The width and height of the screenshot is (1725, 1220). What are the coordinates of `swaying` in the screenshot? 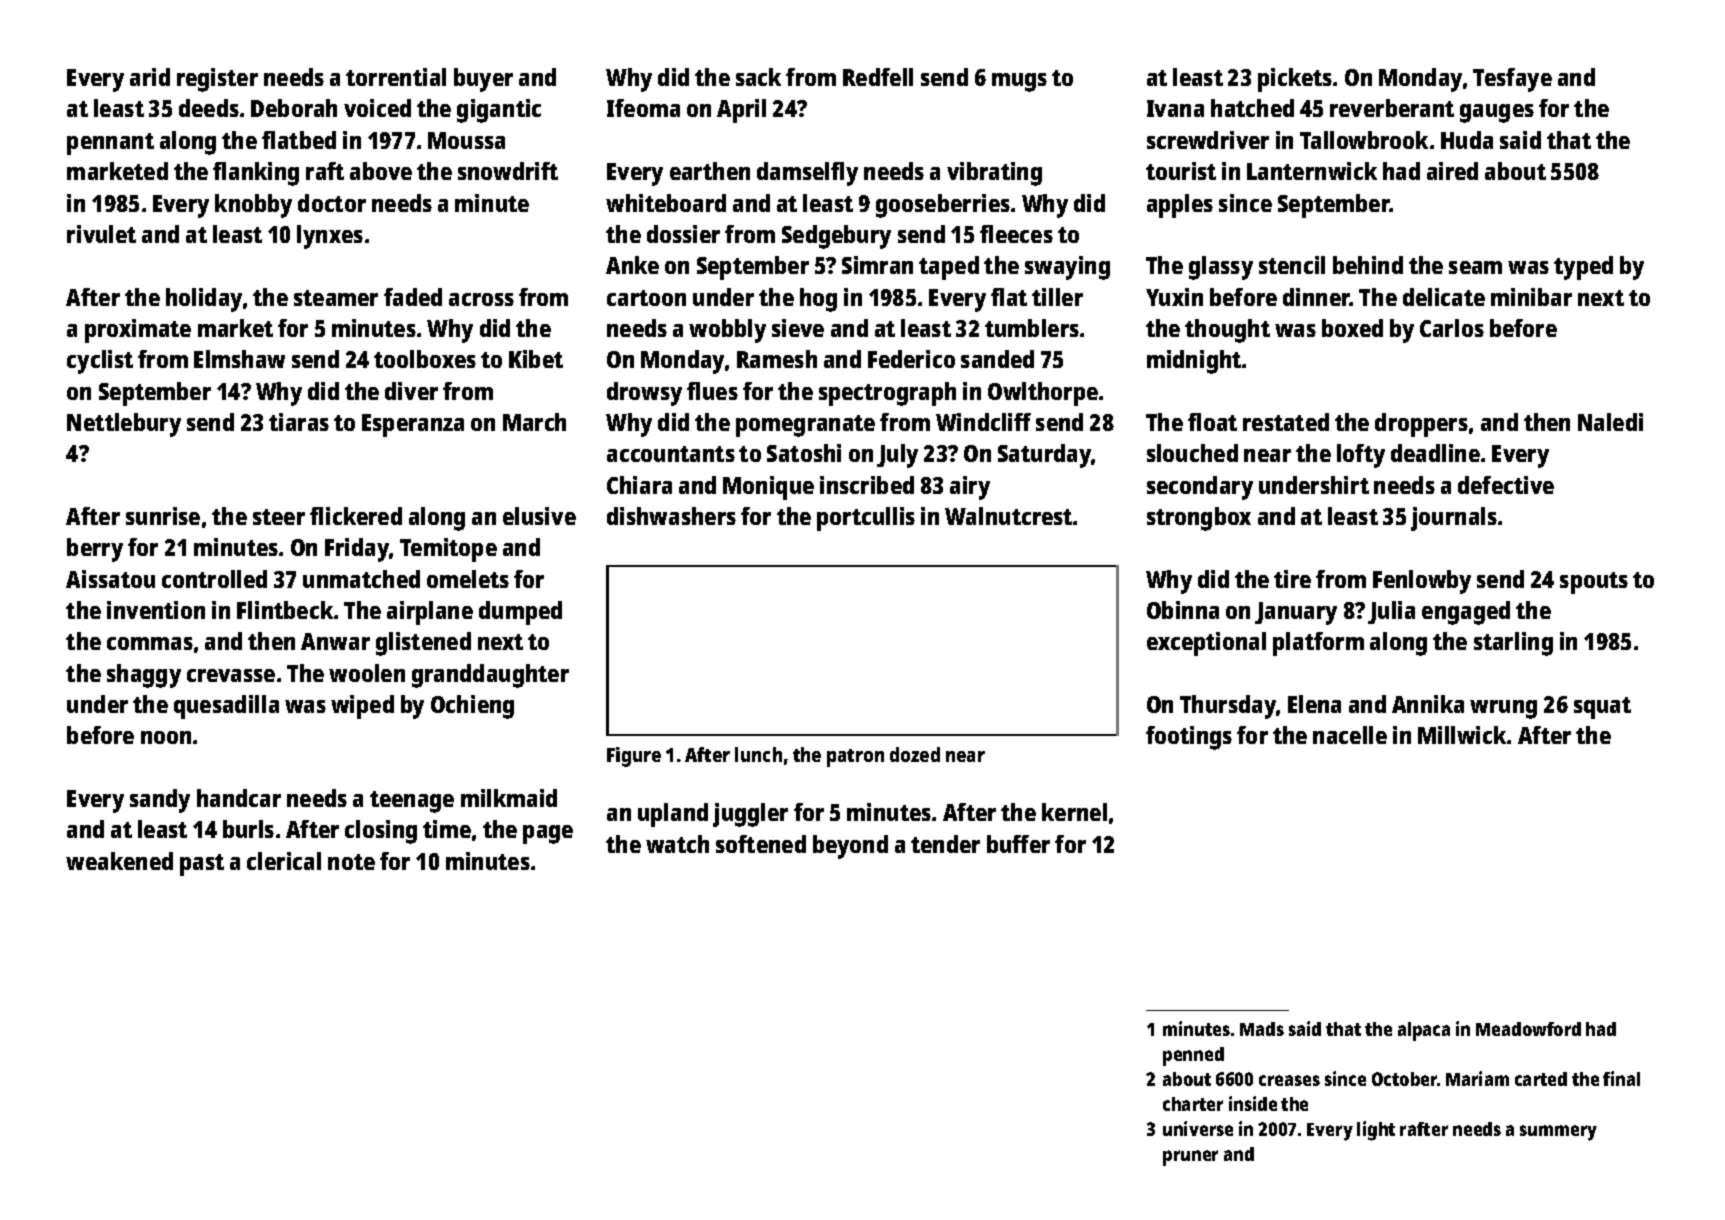 It's located at (1067, 268).
